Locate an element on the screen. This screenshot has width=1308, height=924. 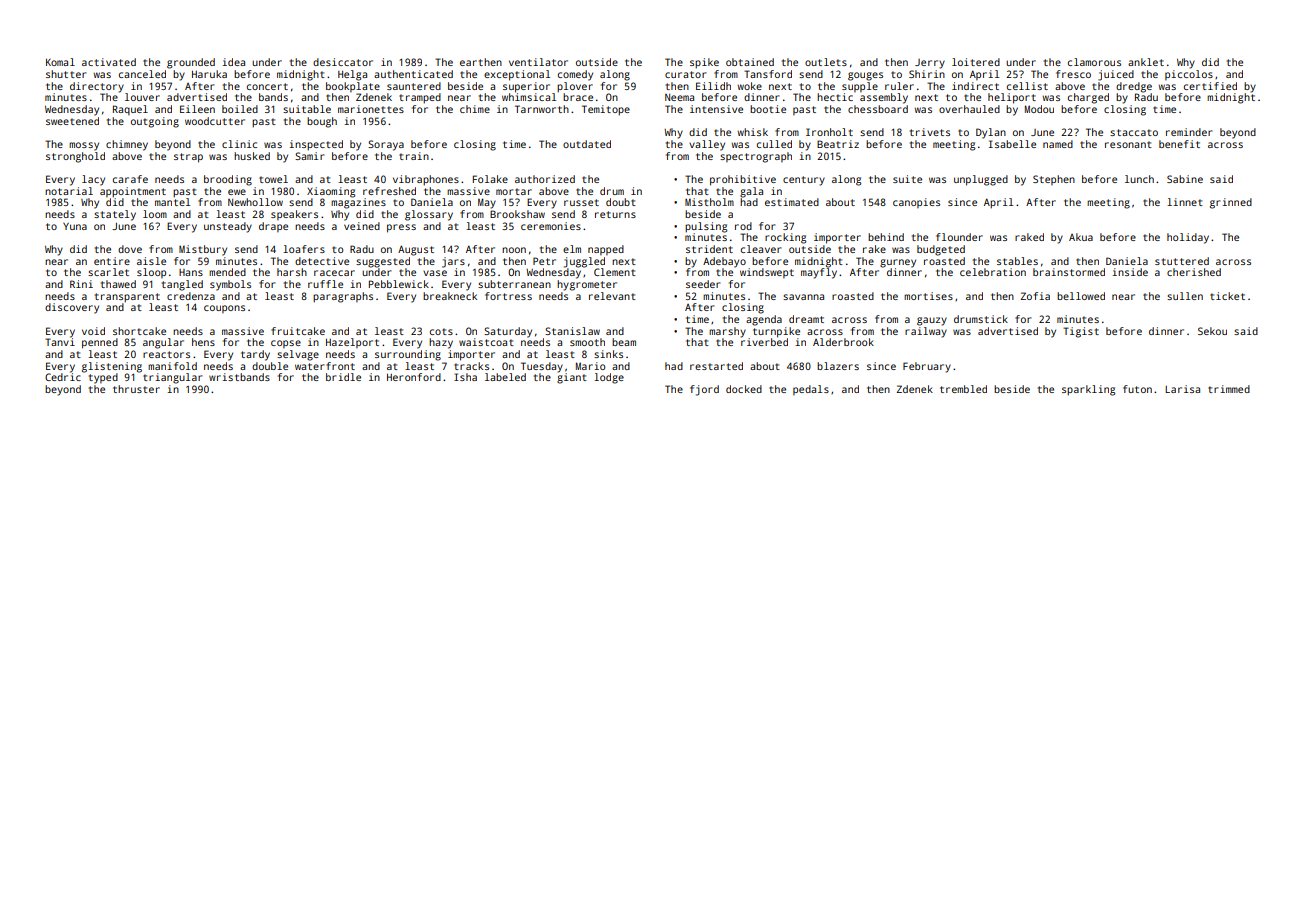
grounded is located at coordinates (191, 63).
